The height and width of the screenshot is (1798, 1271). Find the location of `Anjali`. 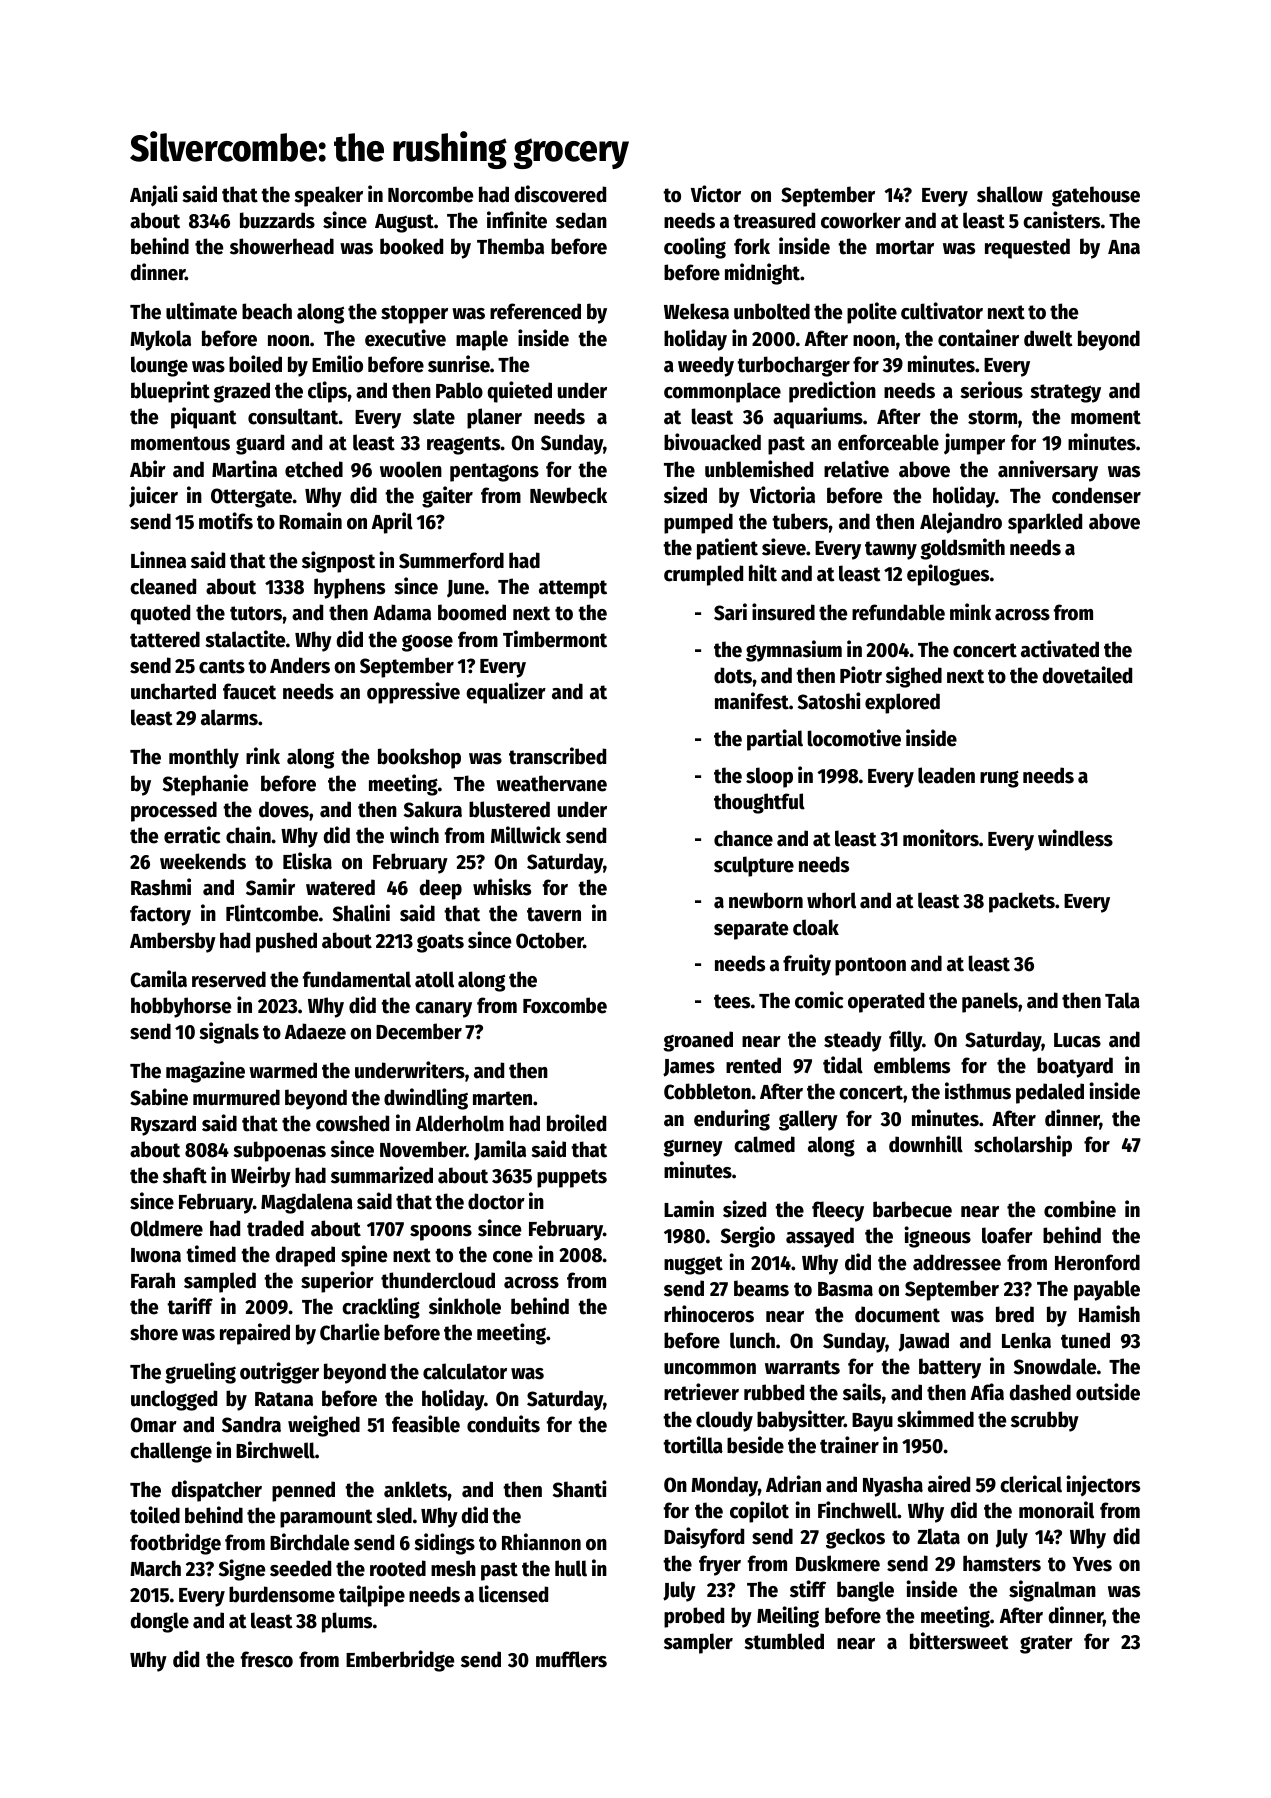

Anjali is located at coordinates (154, 196).
